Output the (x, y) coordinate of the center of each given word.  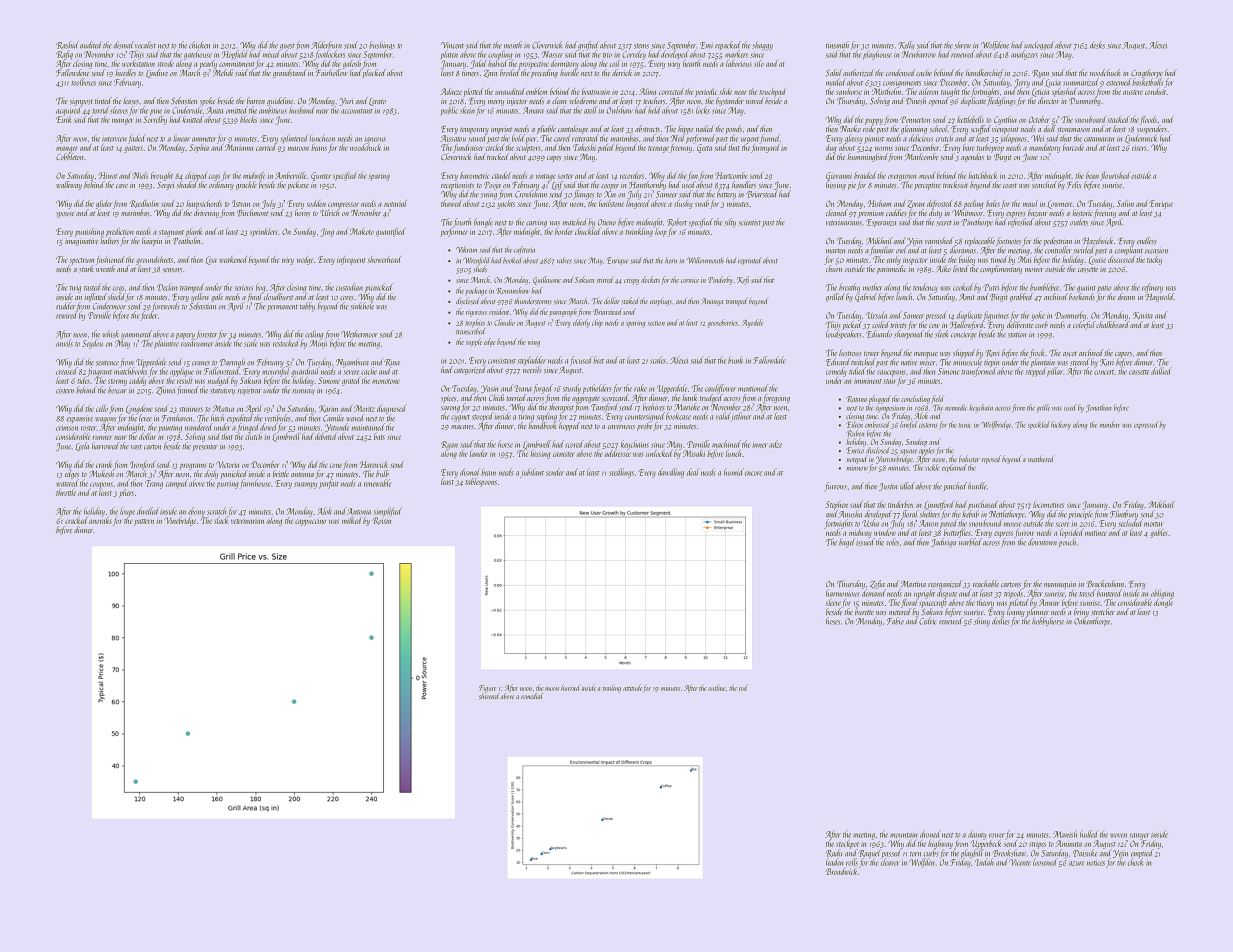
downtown (1042, 542)
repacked (728, 46)
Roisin (381, 521)
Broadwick (841, 871)
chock (1135, 862)
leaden (834, 862)
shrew (963, 45)
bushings (382, 45)
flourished (1115, 176)
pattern (144, 522)
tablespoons (481, 482)
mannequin (1060, 585)
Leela (82, 446)
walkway (69, 185)
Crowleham (531, 194)
